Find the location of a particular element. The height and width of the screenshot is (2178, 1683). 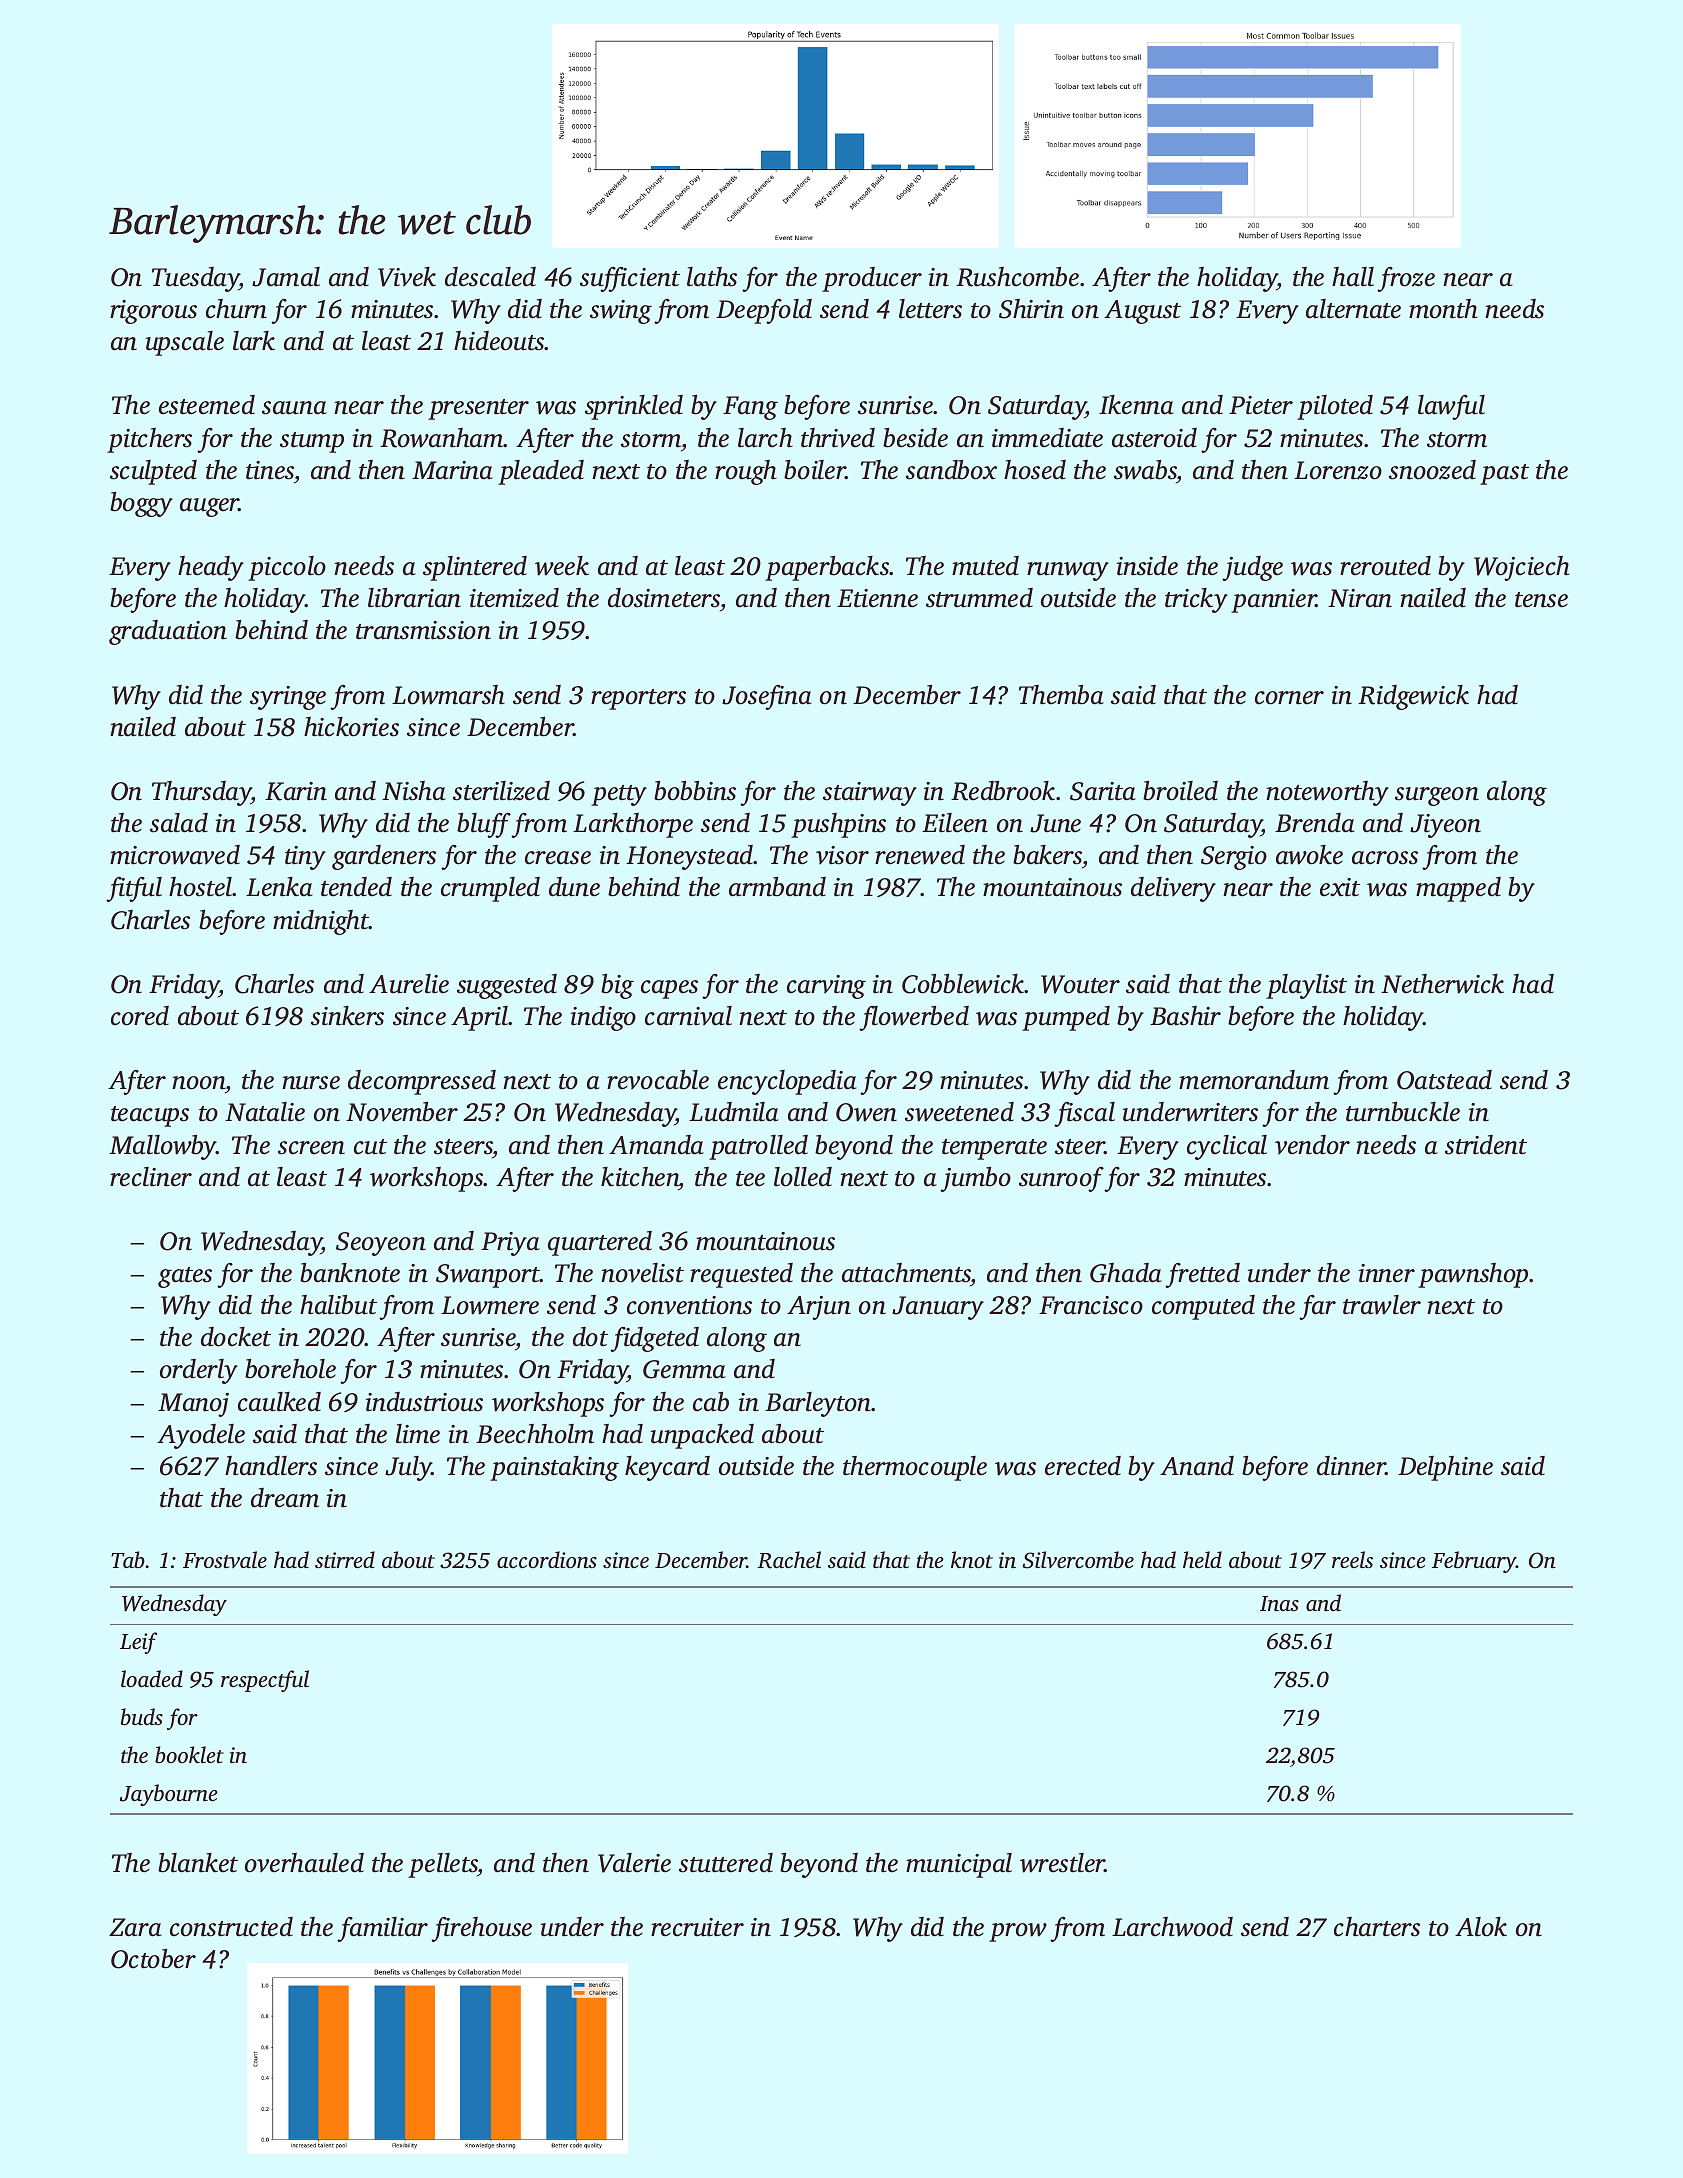

municipal is located at coordinates (959, 1865).
